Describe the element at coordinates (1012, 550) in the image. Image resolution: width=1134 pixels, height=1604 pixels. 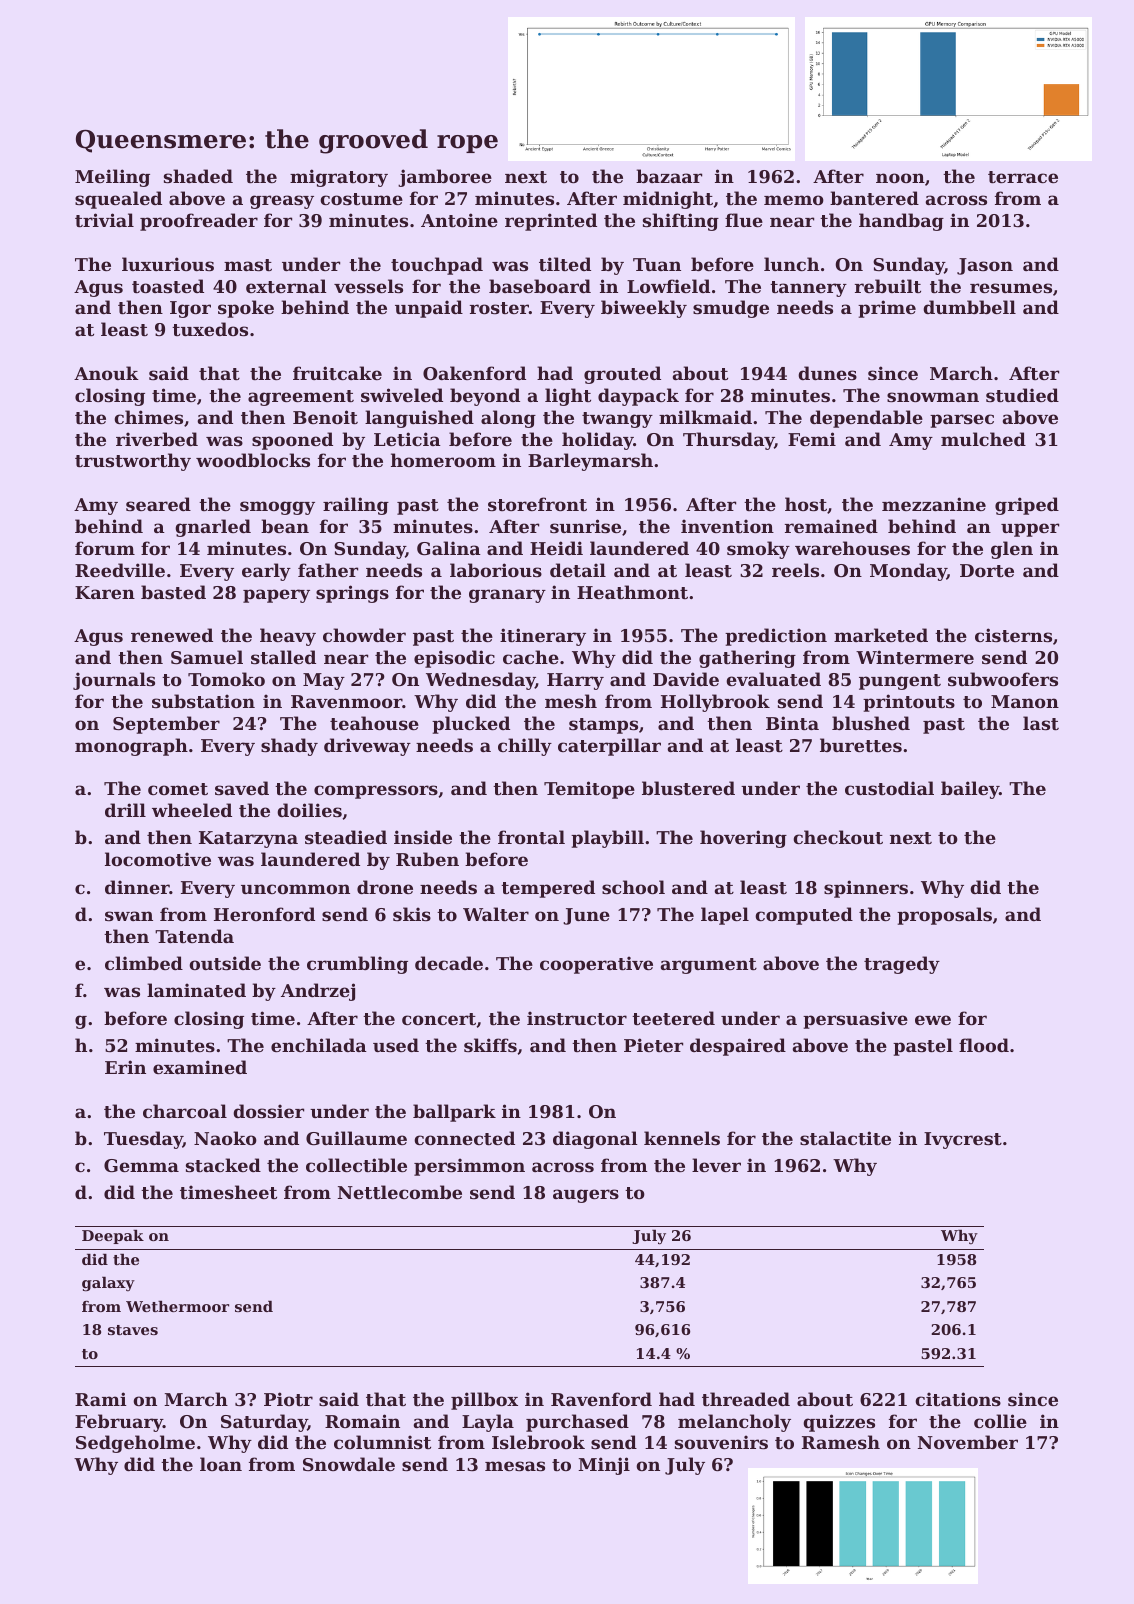
I see `glen` at that location.
